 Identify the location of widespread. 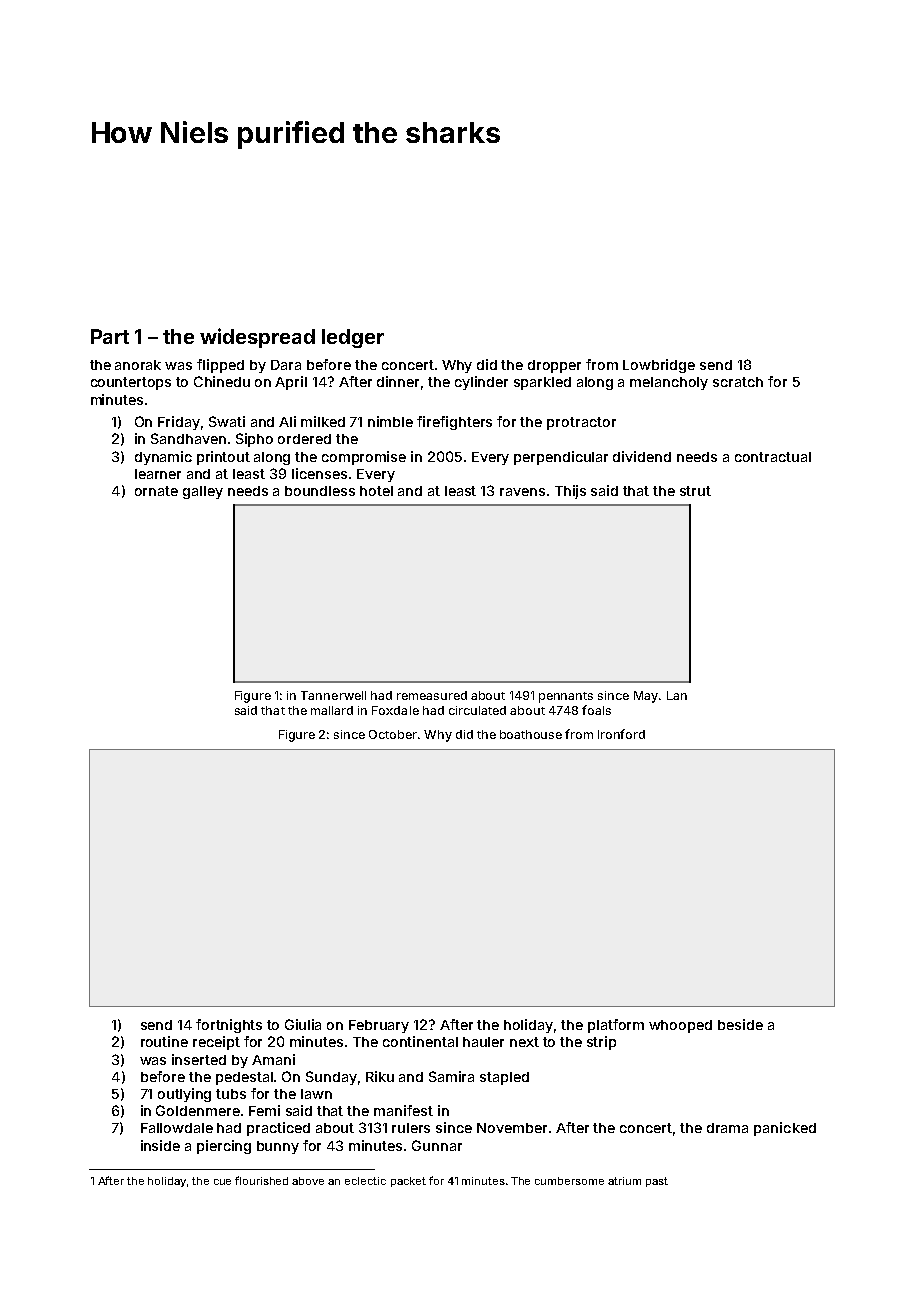
(257, 338).
